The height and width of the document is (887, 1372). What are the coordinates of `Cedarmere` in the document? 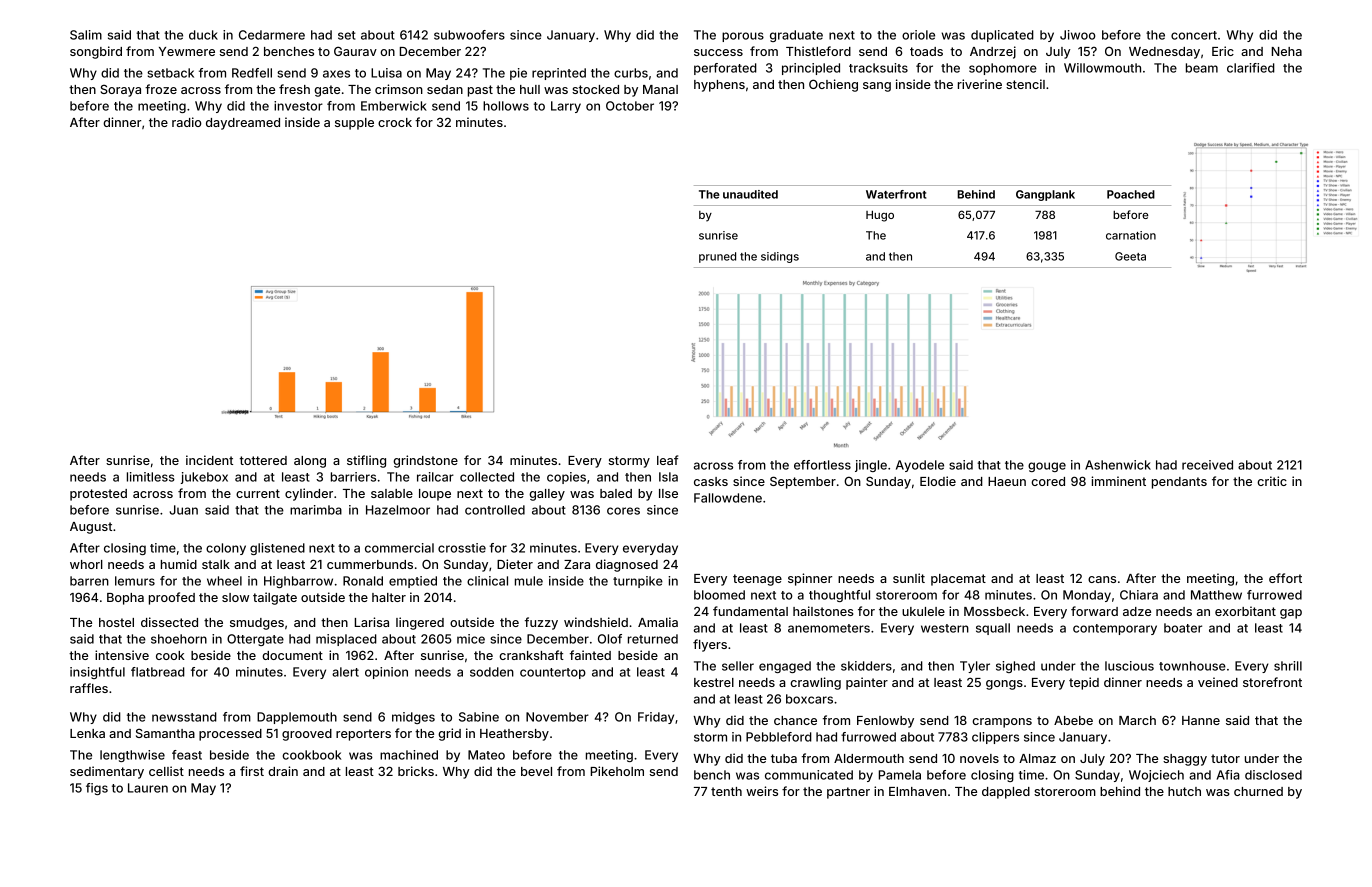 It's located at (272, 35).
